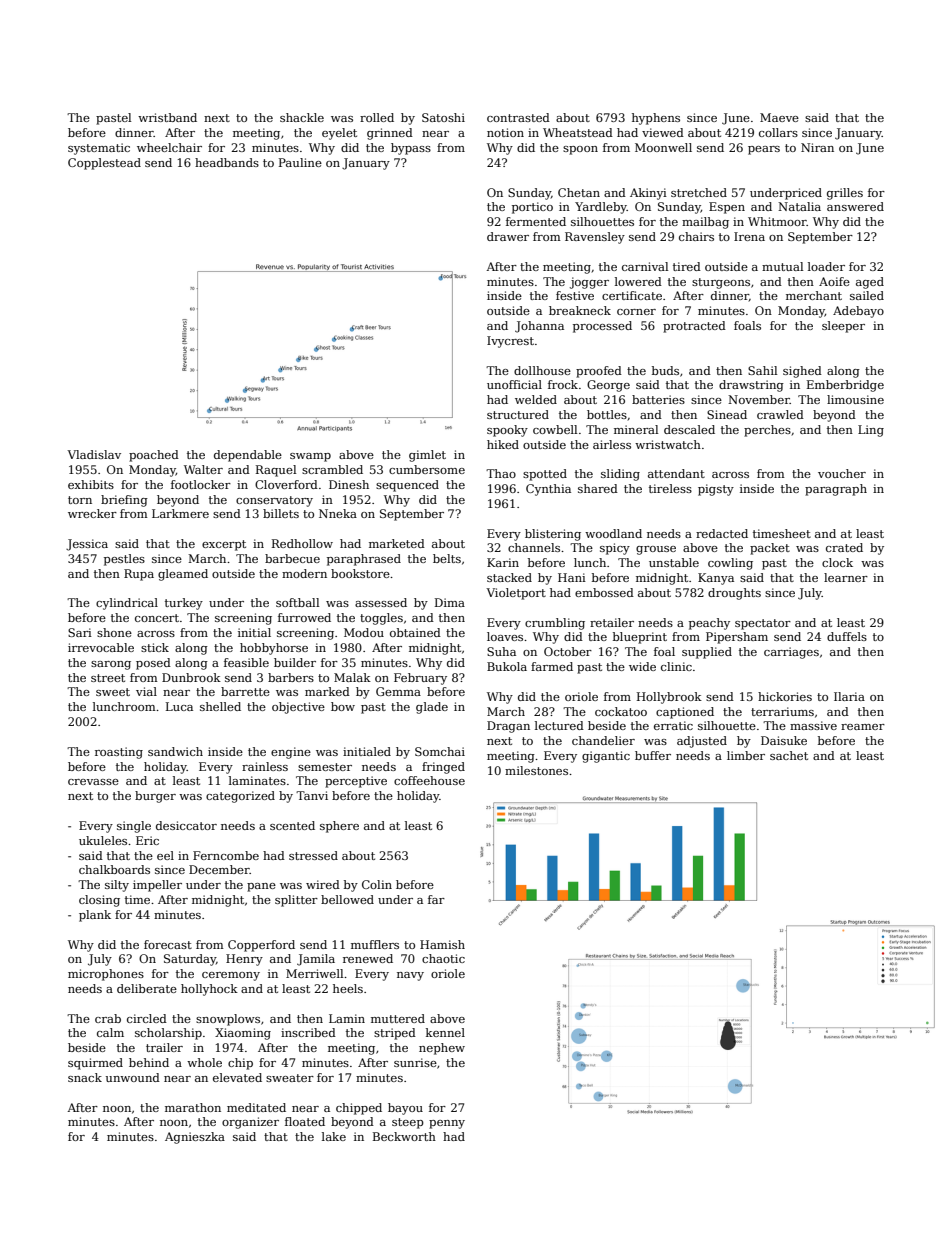  I want to click on categorized, so click(240, 797).
